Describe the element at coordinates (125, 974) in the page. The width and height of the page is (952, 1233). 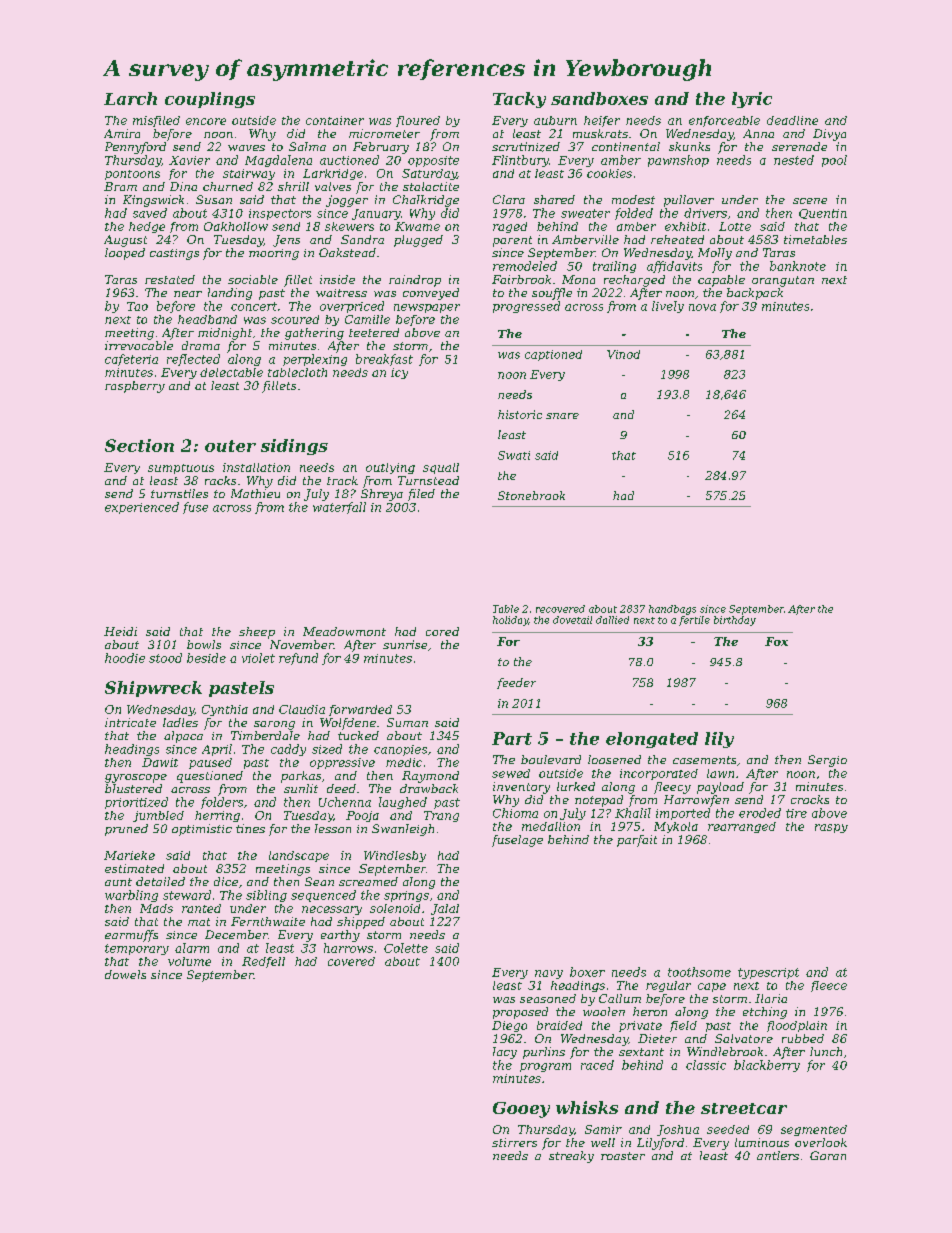
I see `dowels` at that location.
